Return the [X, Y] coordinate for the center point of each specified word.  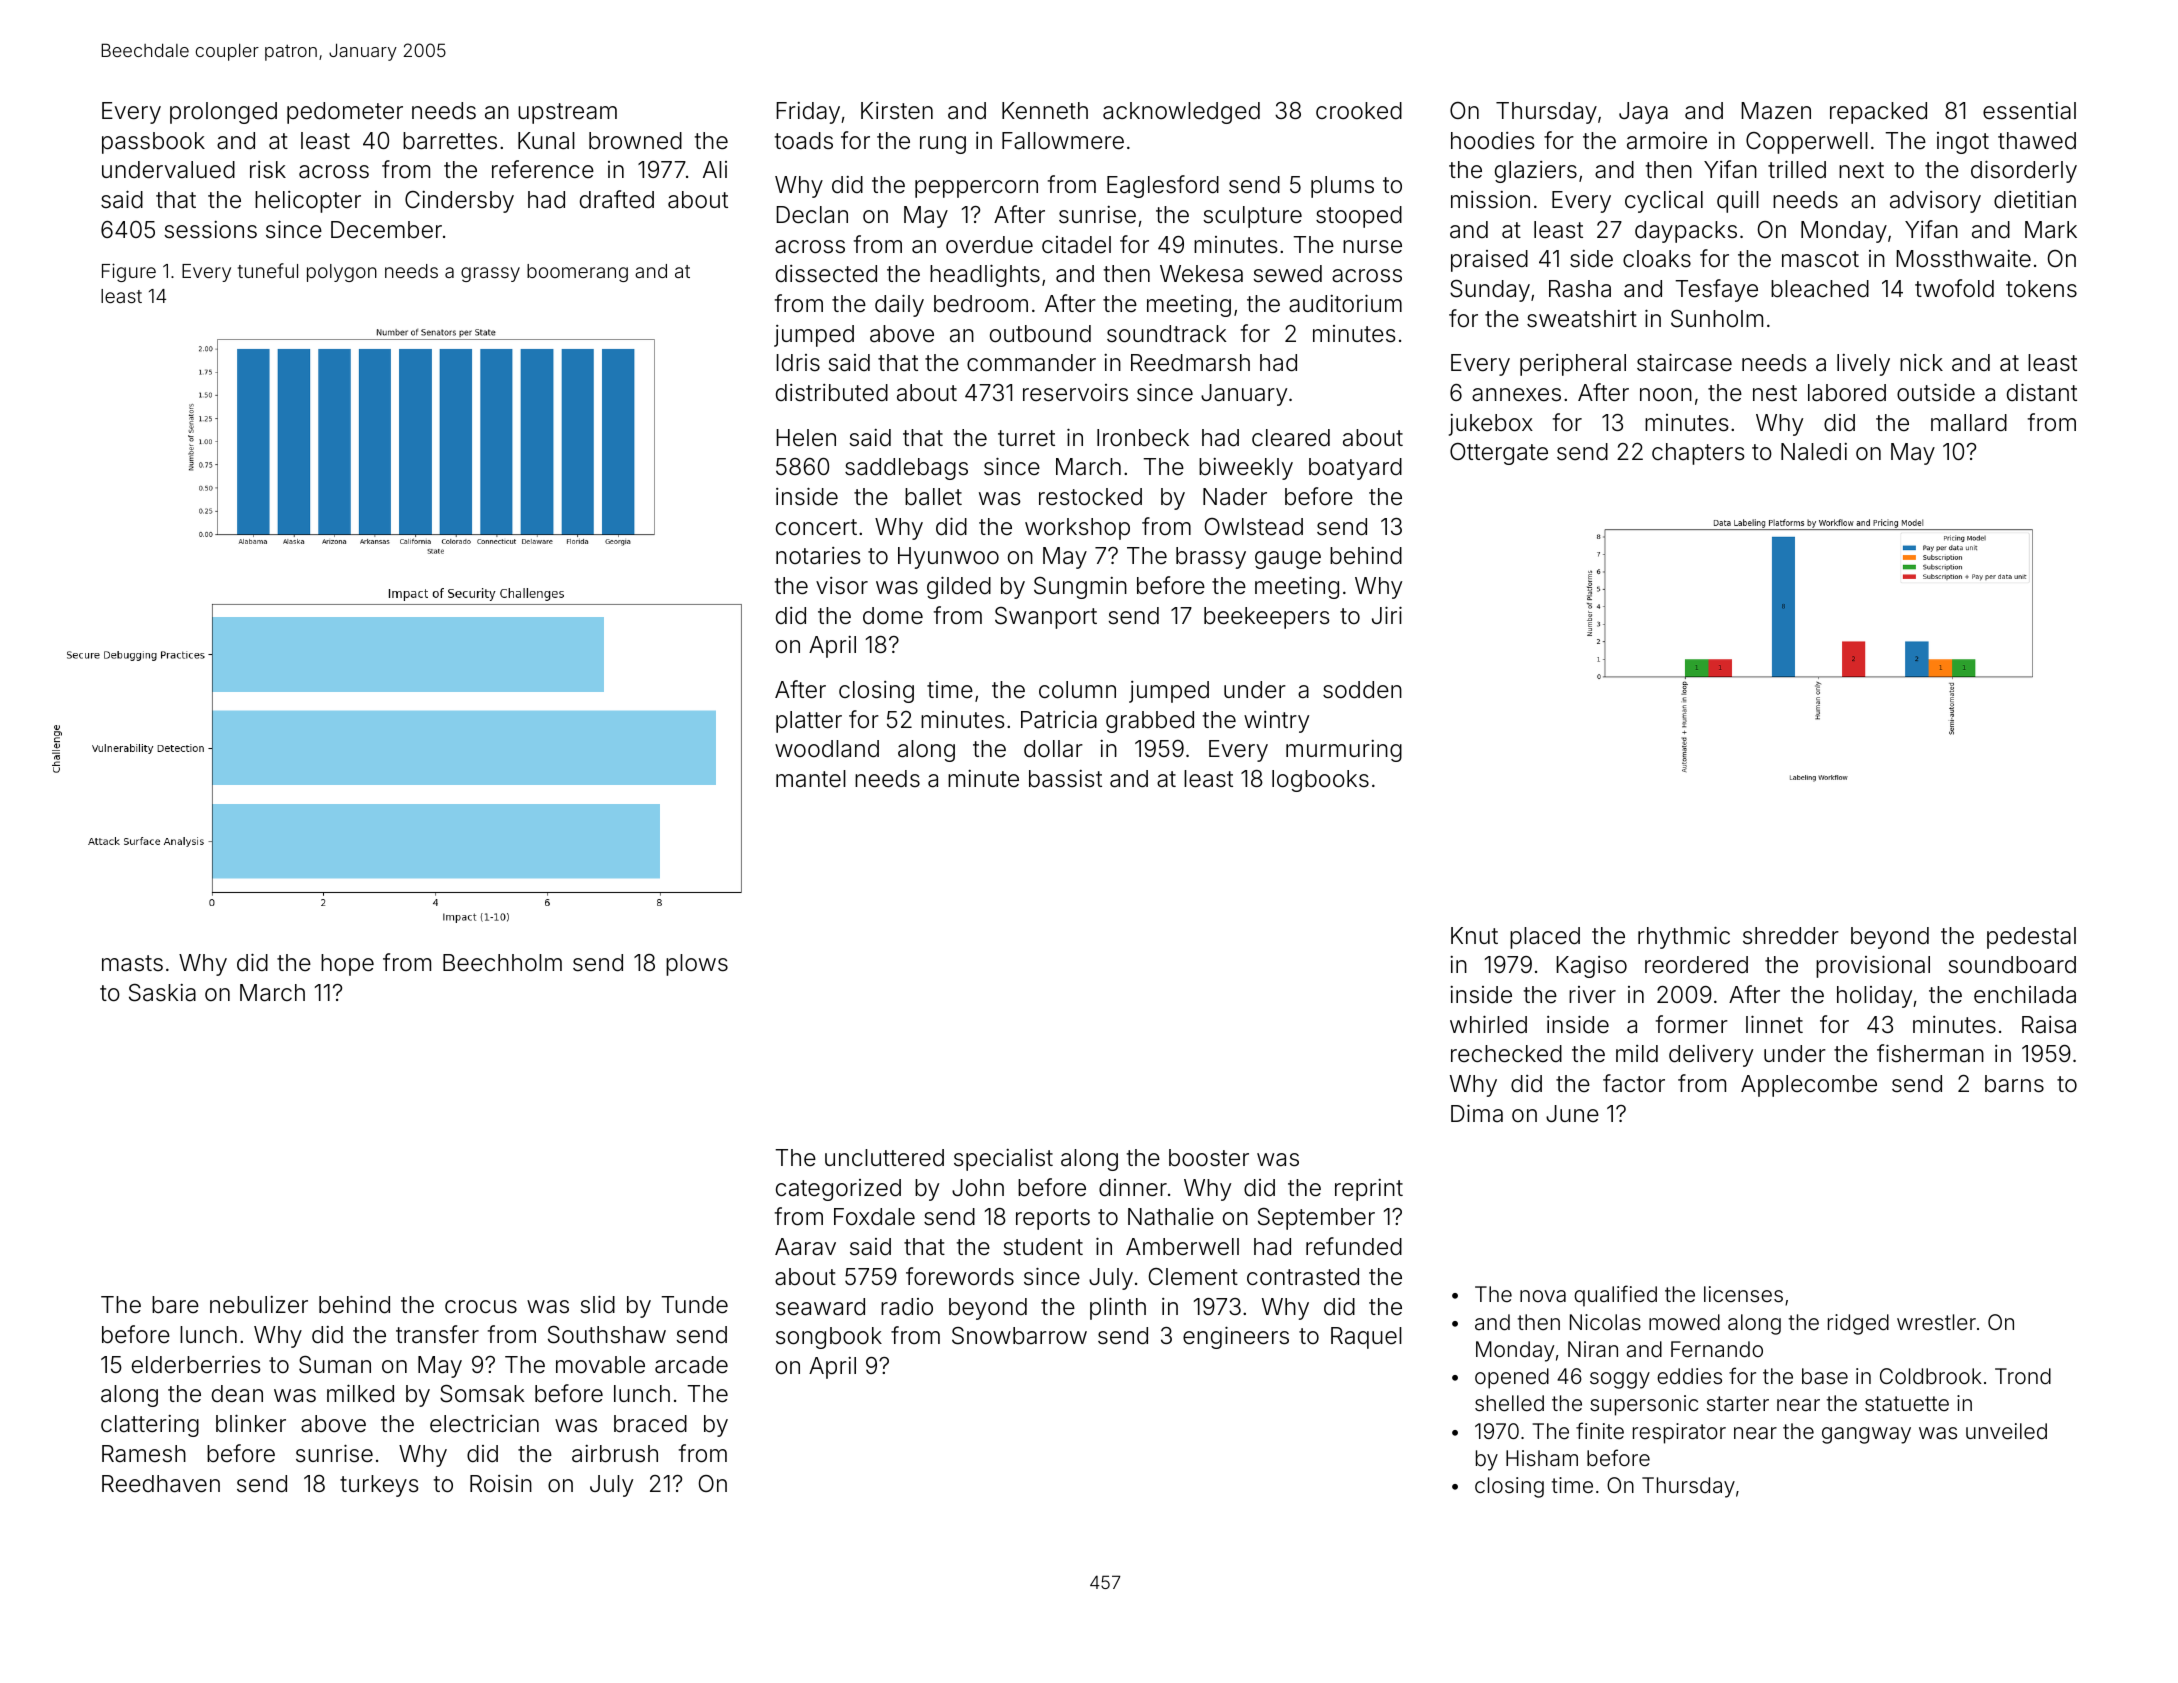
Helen [806, 437]
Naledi [1814, 452]
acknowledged [1181, 113]
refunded [1354, 1246]
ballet [933, 497]
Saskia [162, 993]
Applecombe [1809, 1086]
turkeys [379, 1486]
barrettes [450, 141]
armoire [1667, 141]
